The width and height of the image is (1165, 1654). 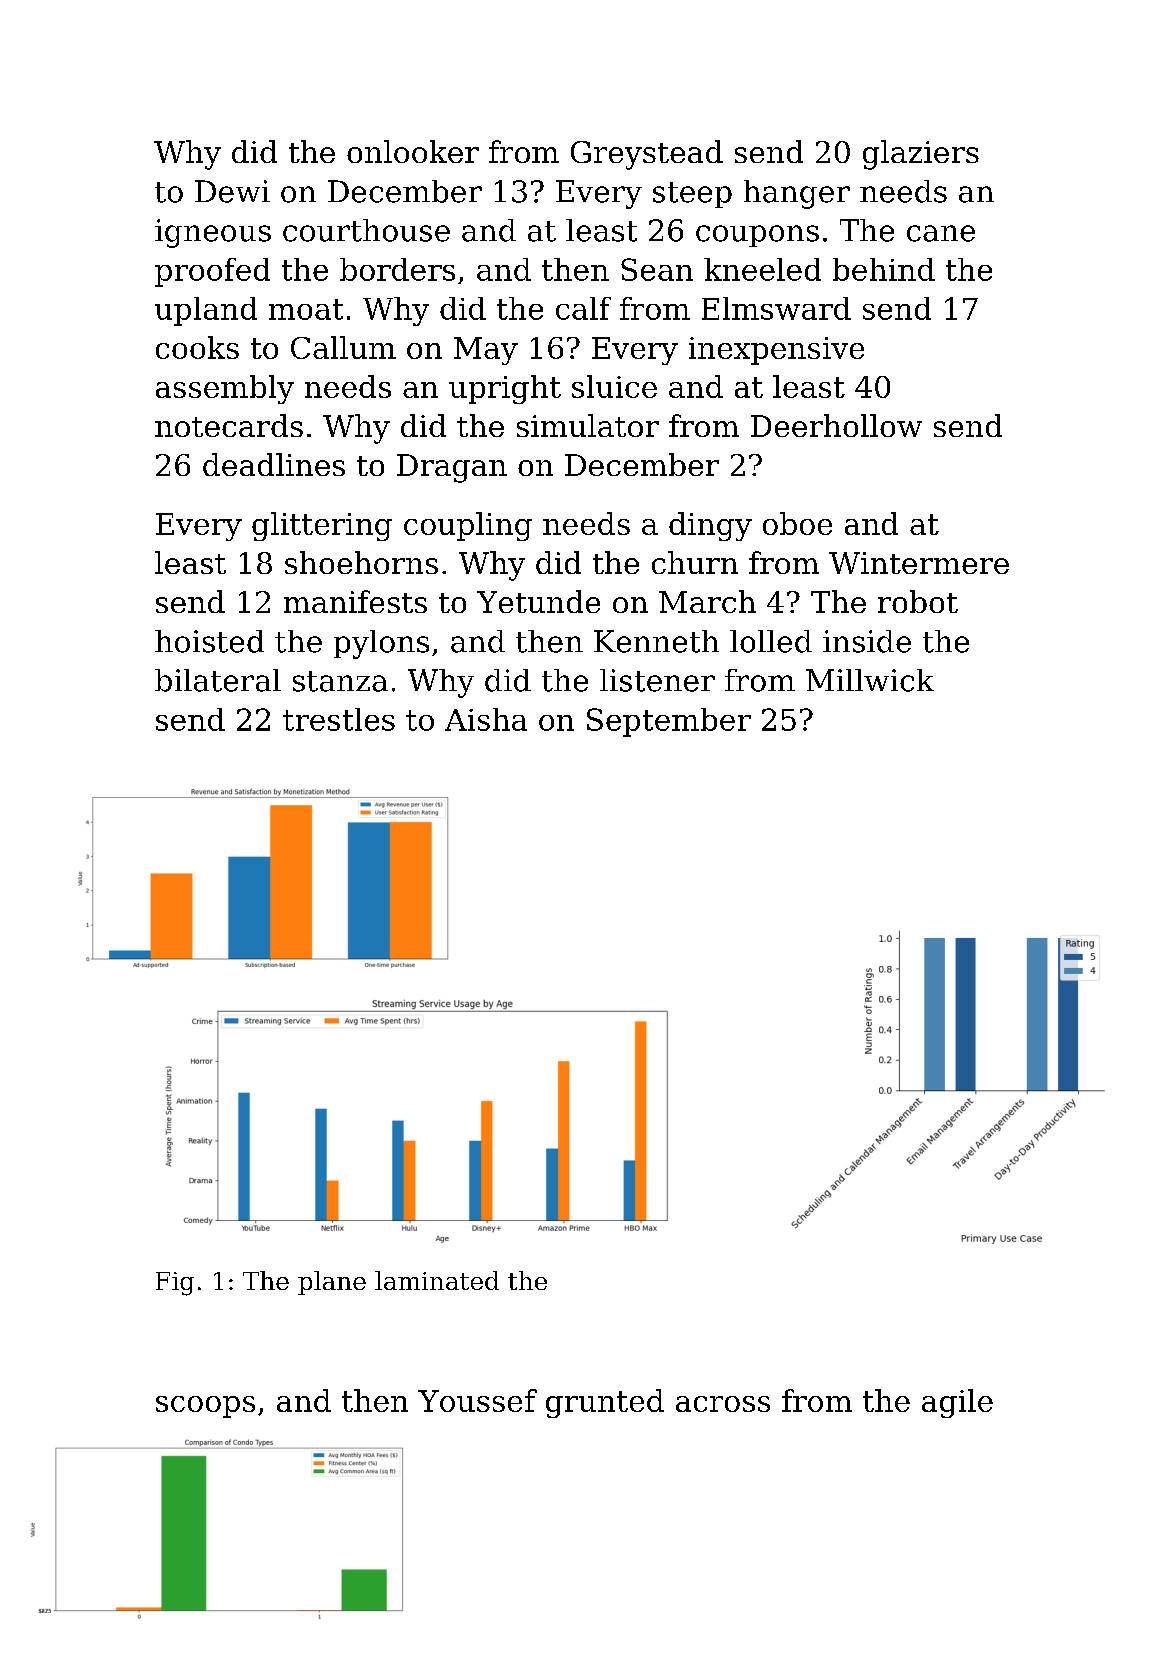 What do you see at coordinates (209, 641) in the image?
I see `hoisted` at bounding box center [209, 641].
